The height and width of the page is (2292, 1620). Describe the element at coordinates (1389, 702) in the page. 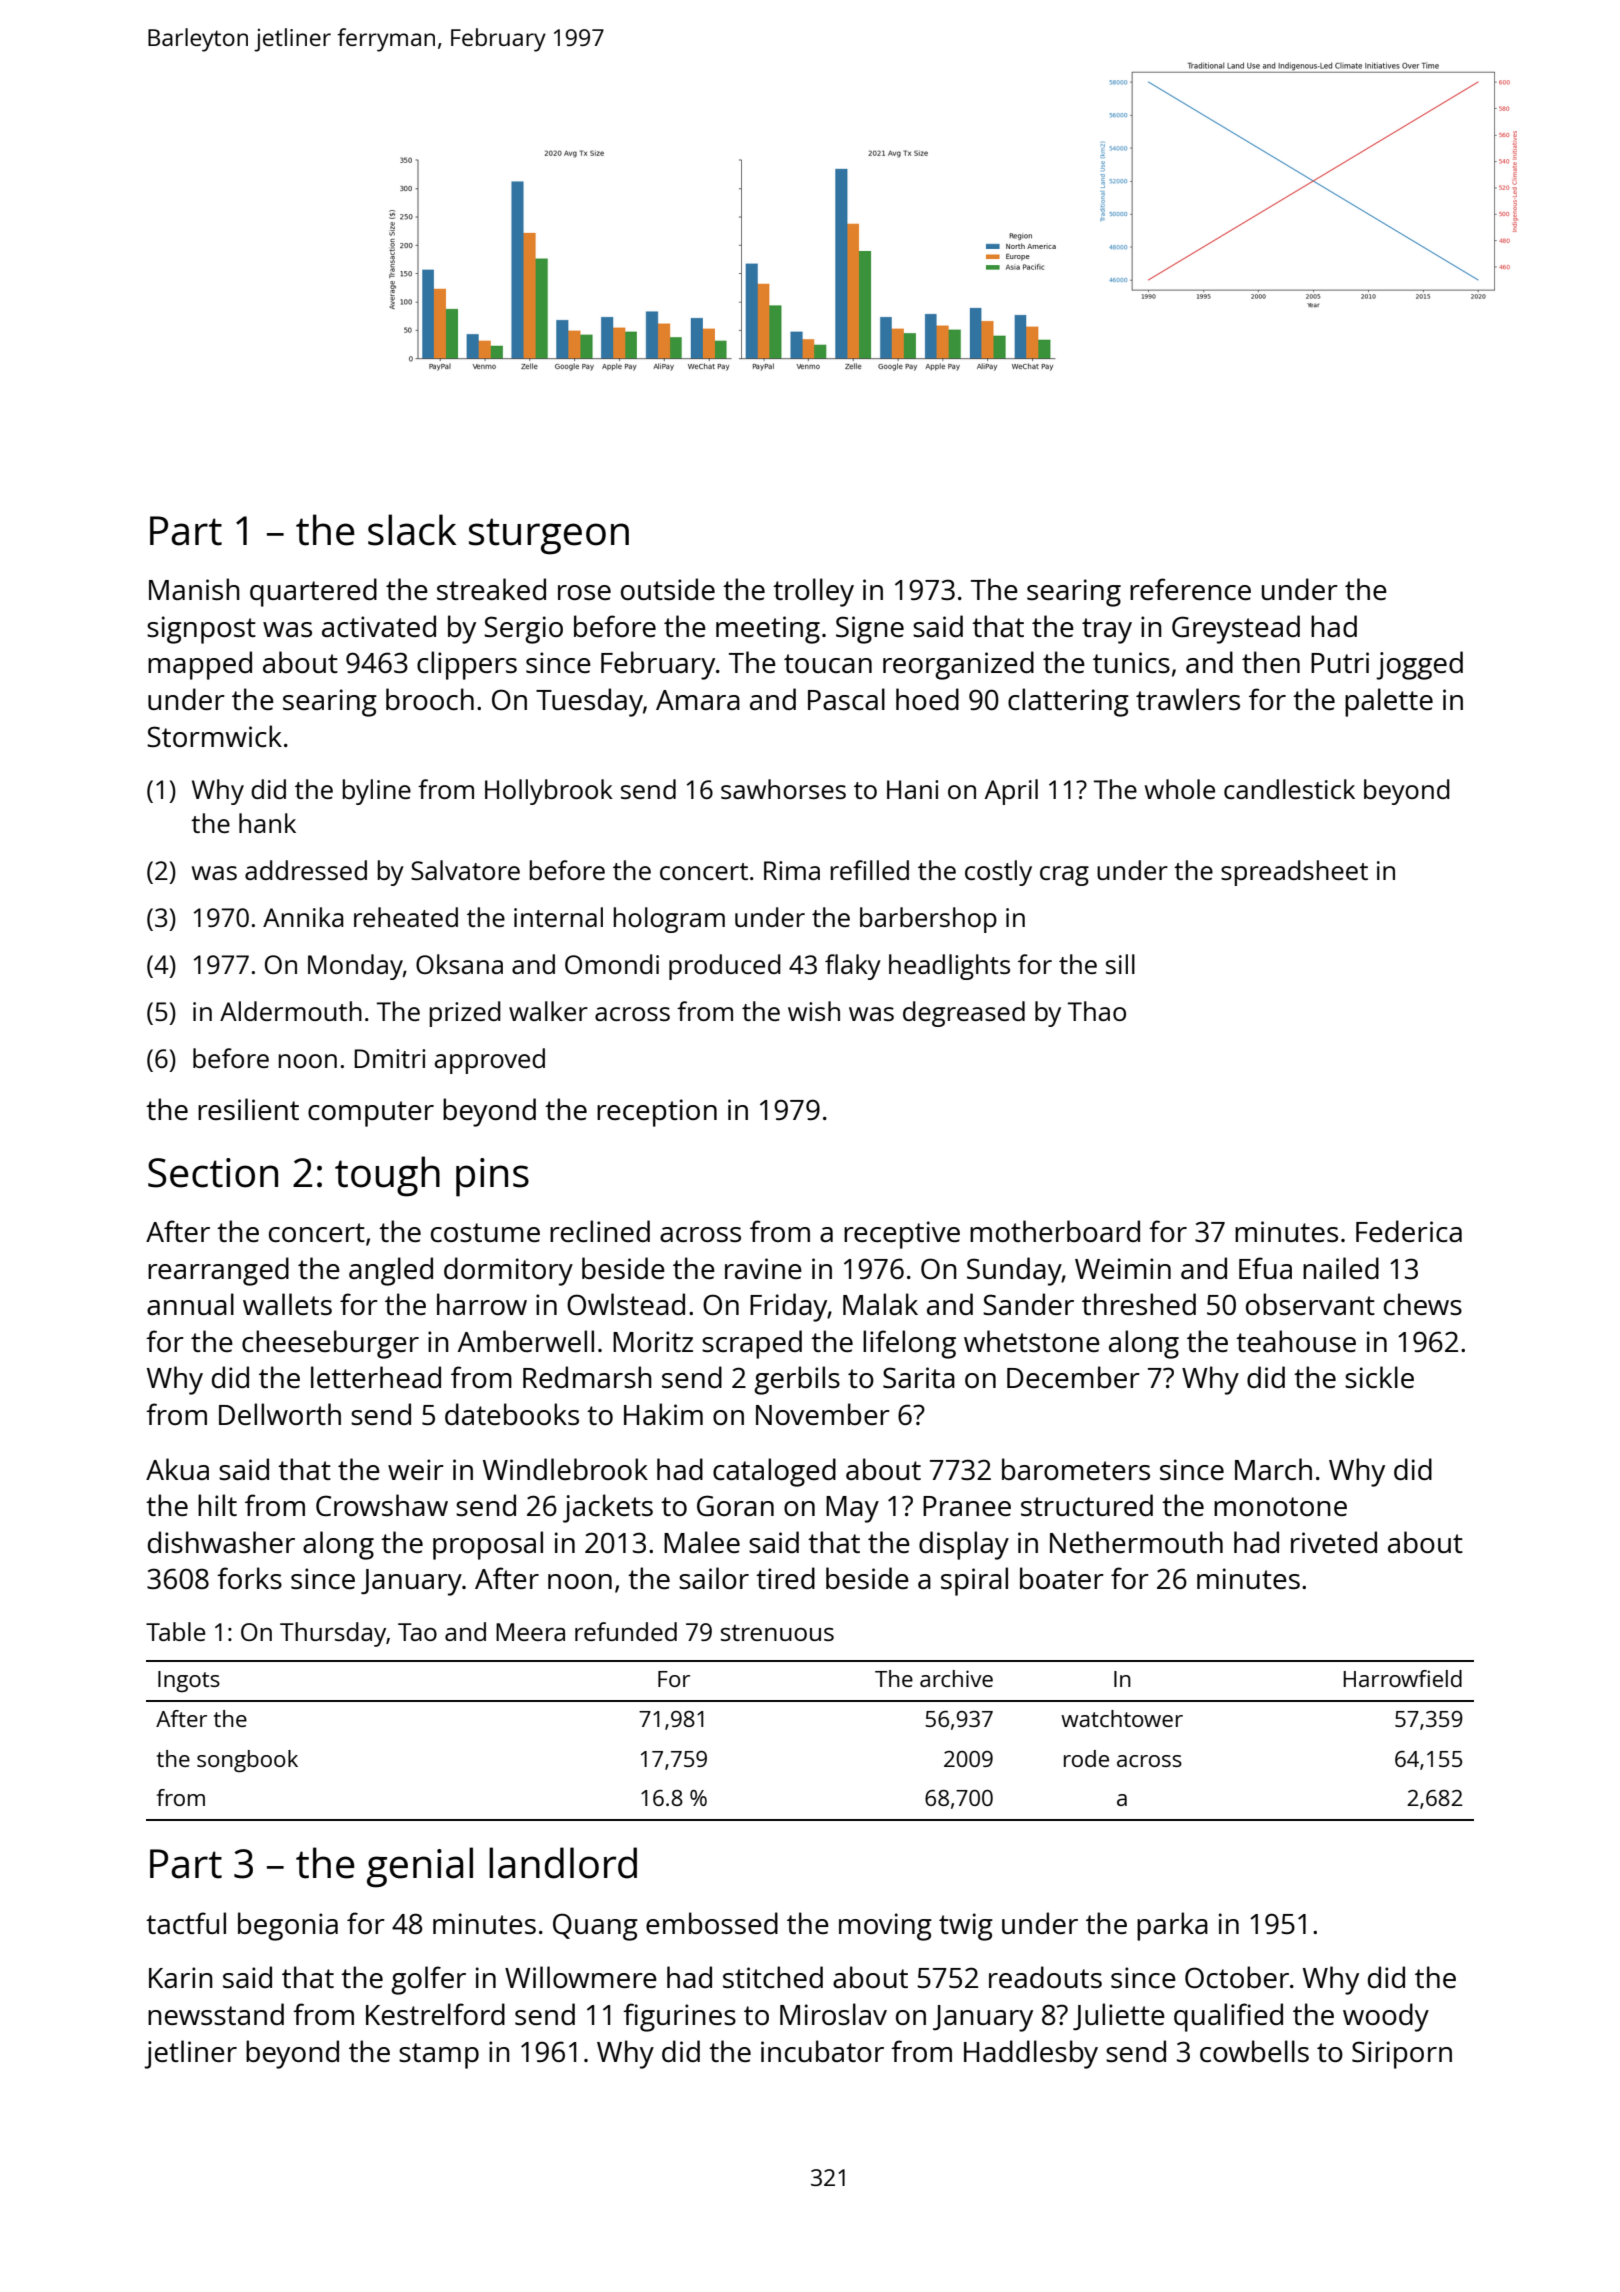

I see `palette` at that location.
